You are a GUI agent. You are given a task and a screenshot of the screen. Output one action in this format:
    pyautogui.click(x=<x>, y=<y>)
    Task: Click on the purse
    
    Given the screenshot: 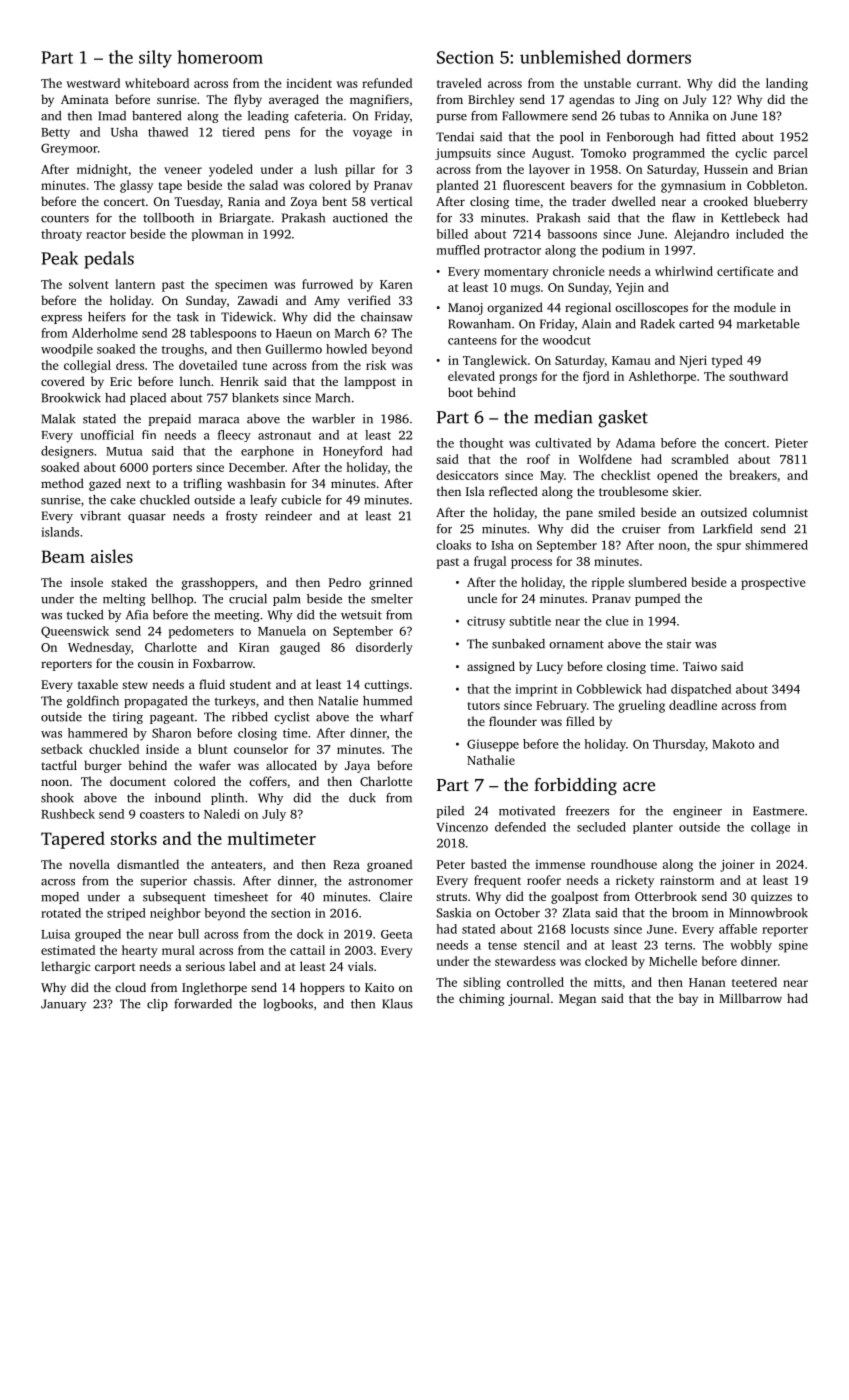 What is the action you would take?
    pyautogui.click(x=452, y=118)
